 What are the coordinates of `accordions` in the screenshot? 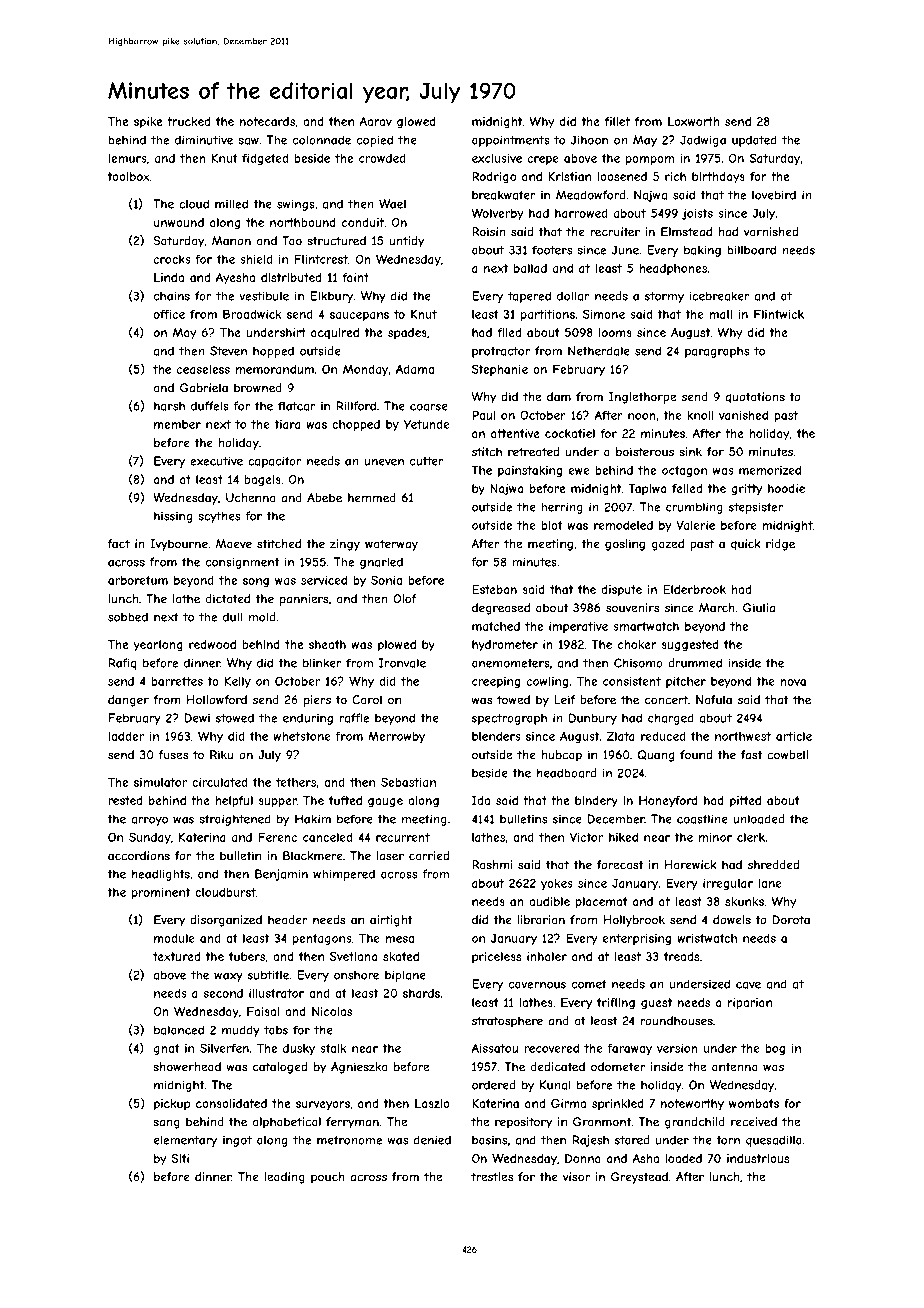 It's located at (139, 856).
